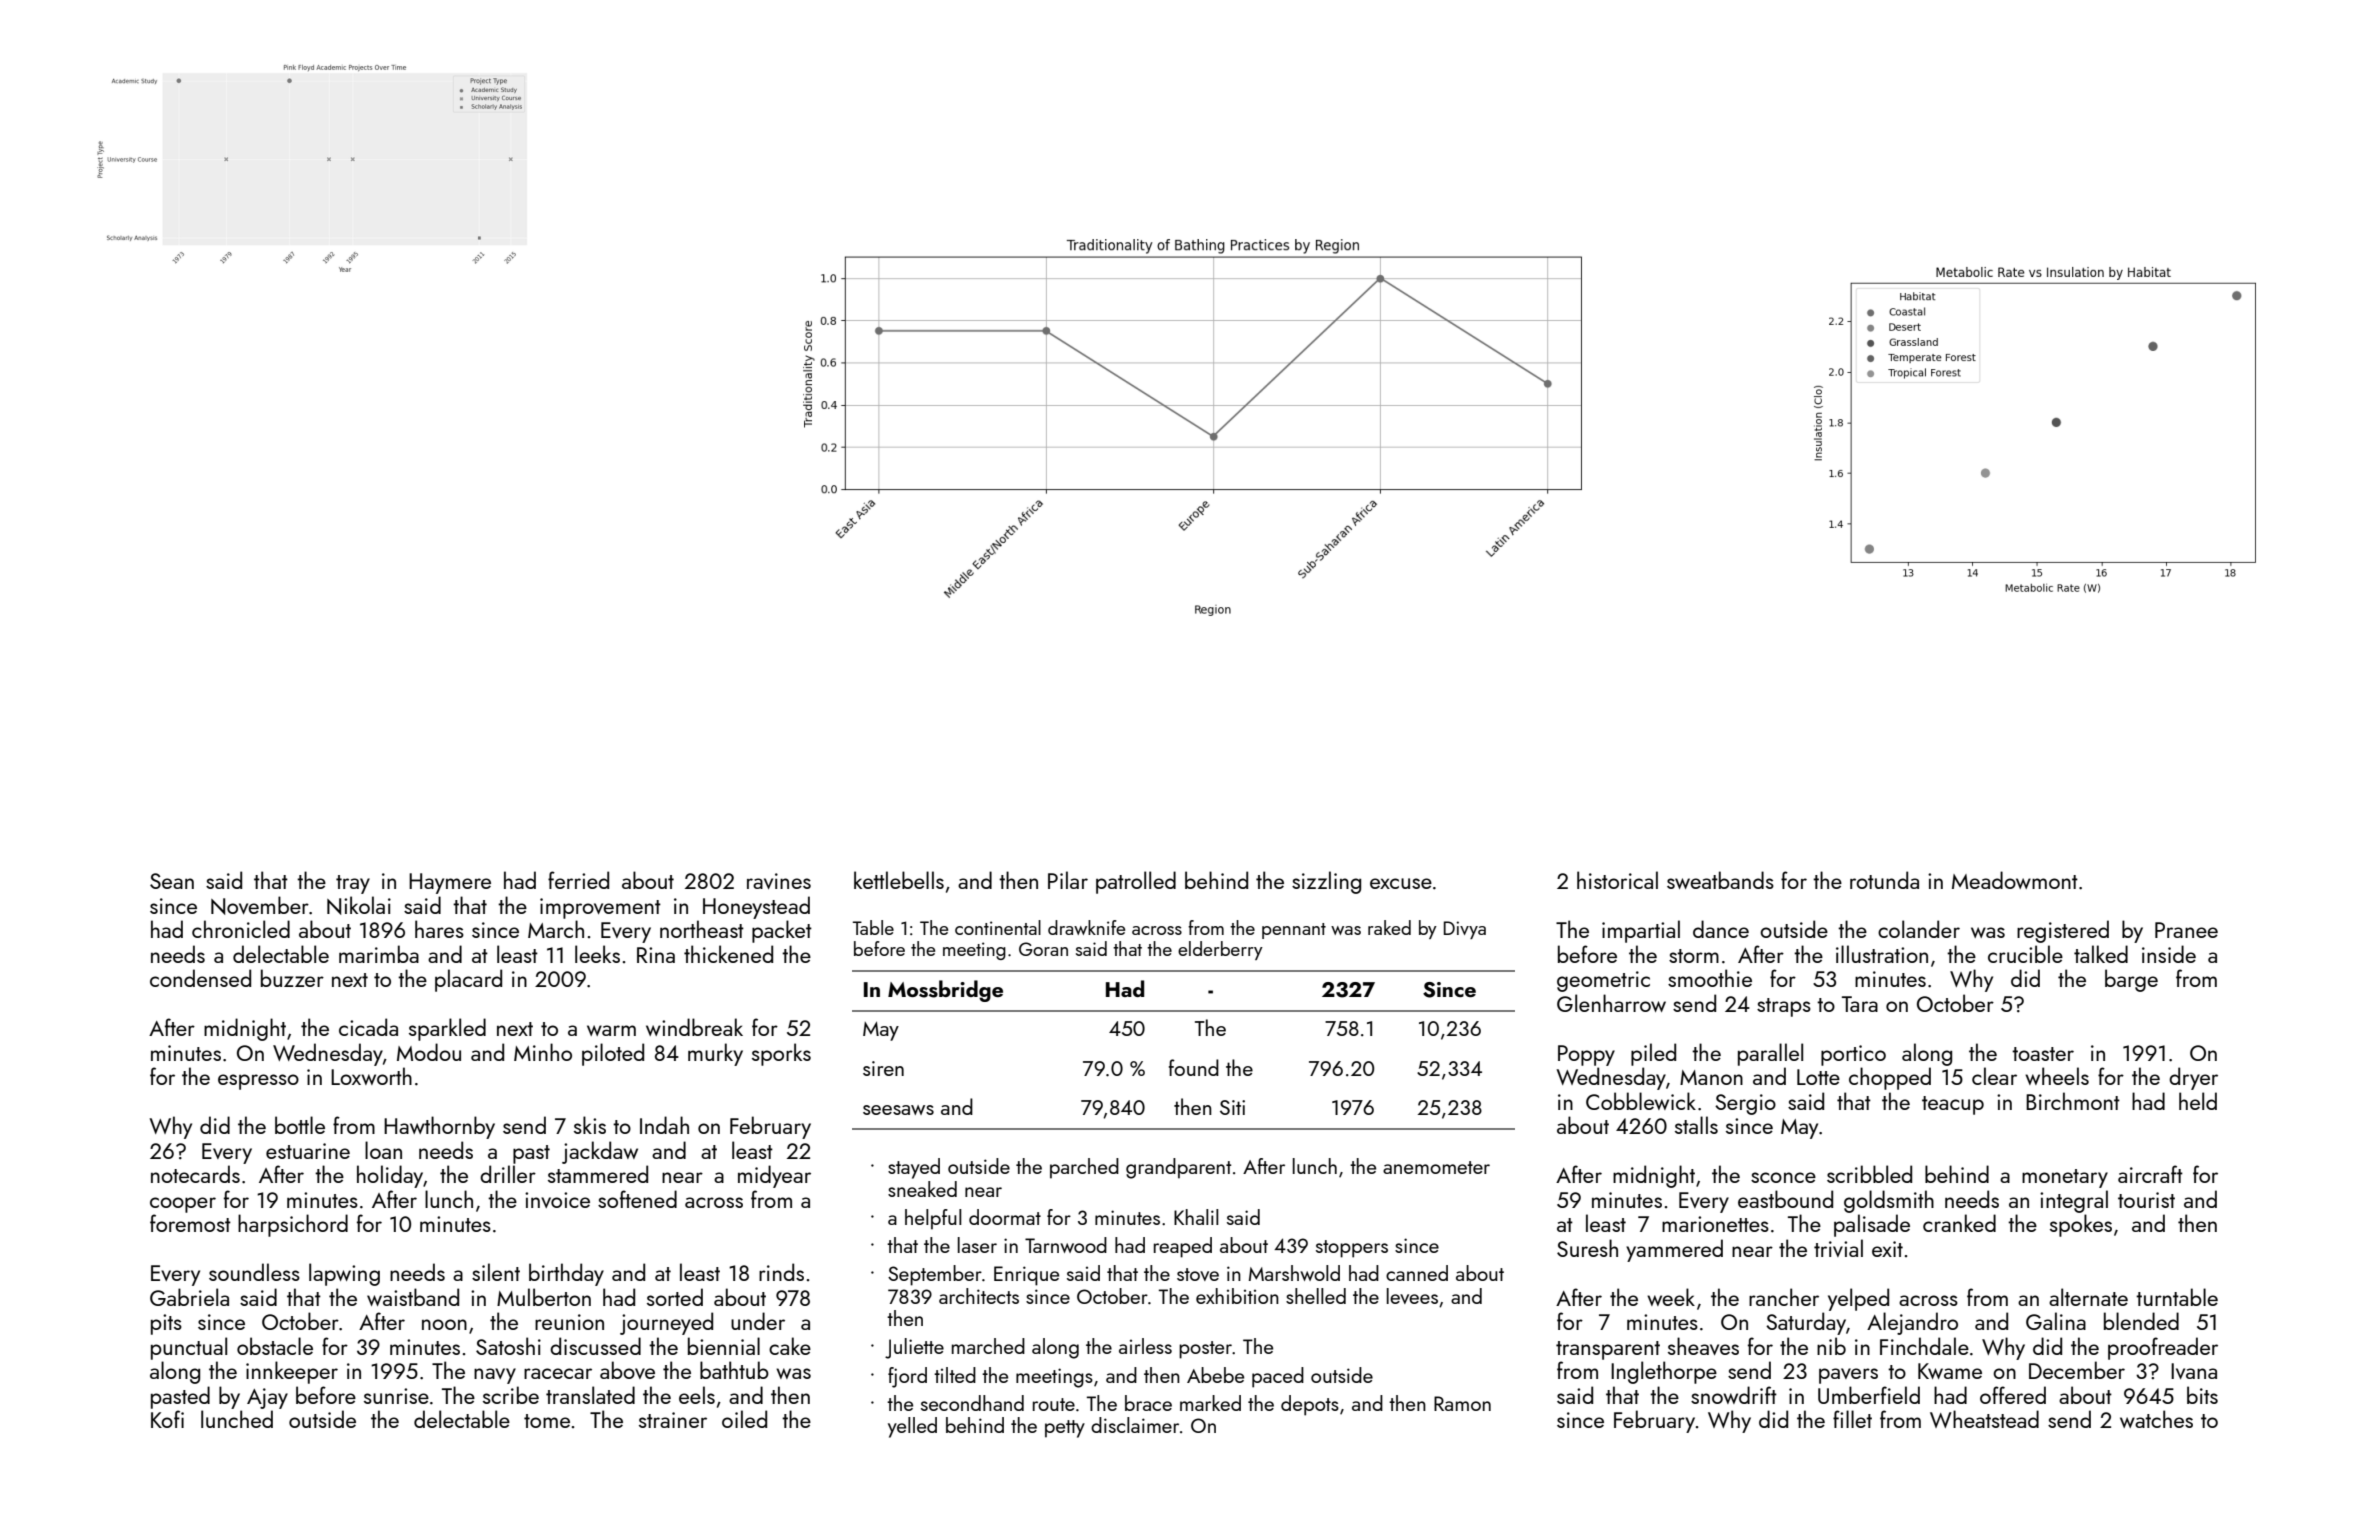  I want to click on yelped, so click(1858, 1299).
